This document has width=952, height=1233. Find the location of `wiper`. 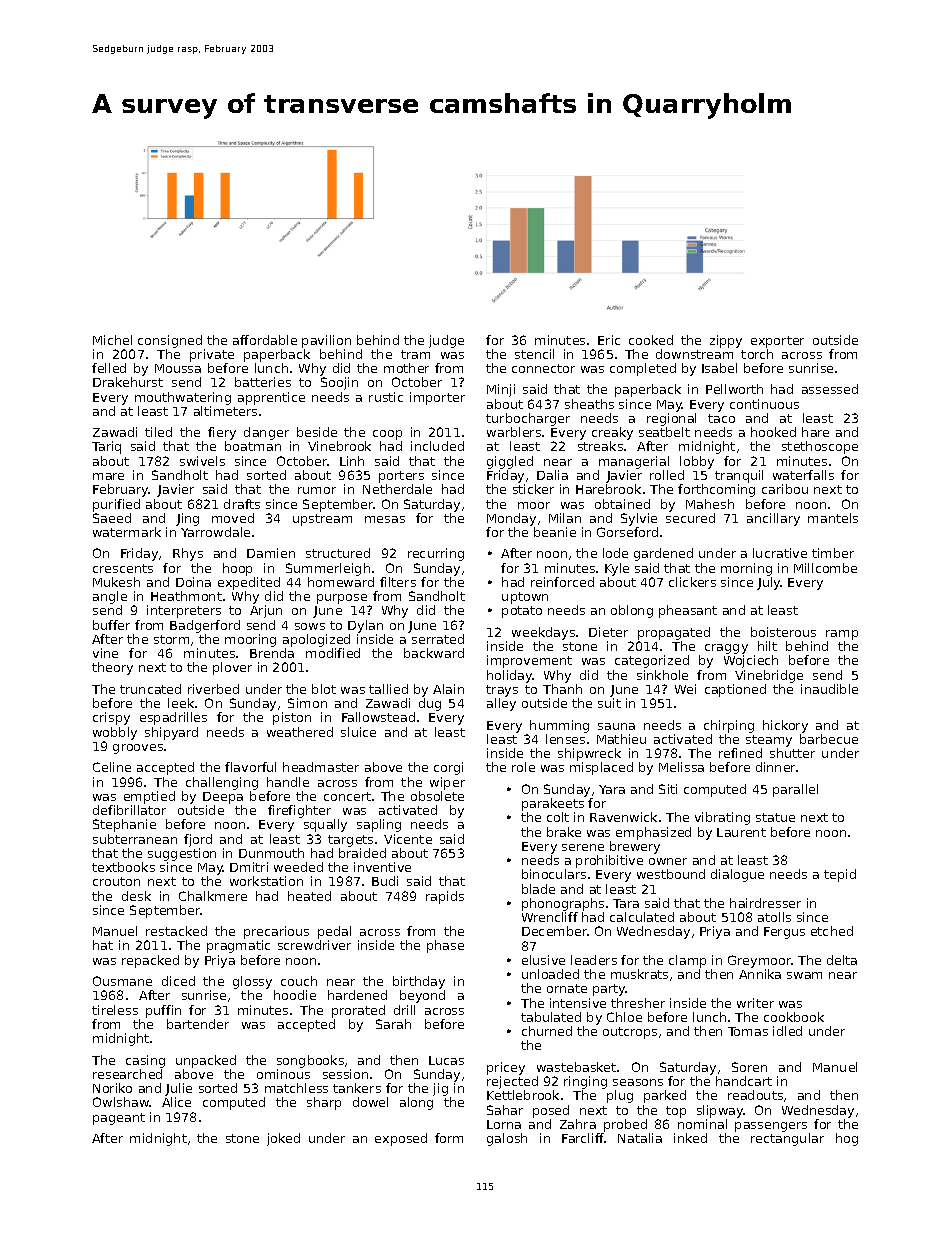

wiper is located at coordinates (447, 783).
